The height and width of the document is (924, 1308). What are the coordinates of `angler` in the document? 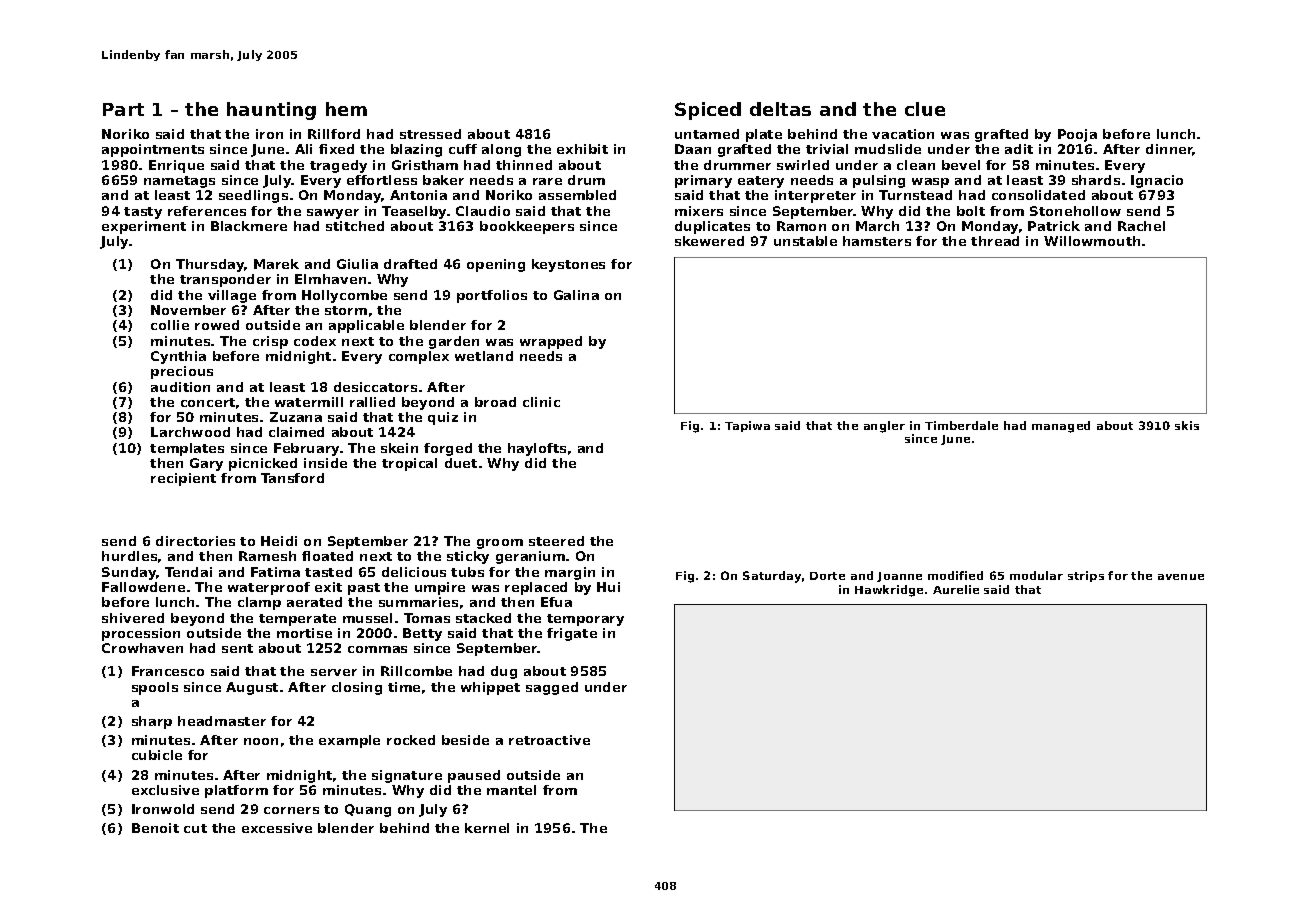 It's located at (884, 427).
